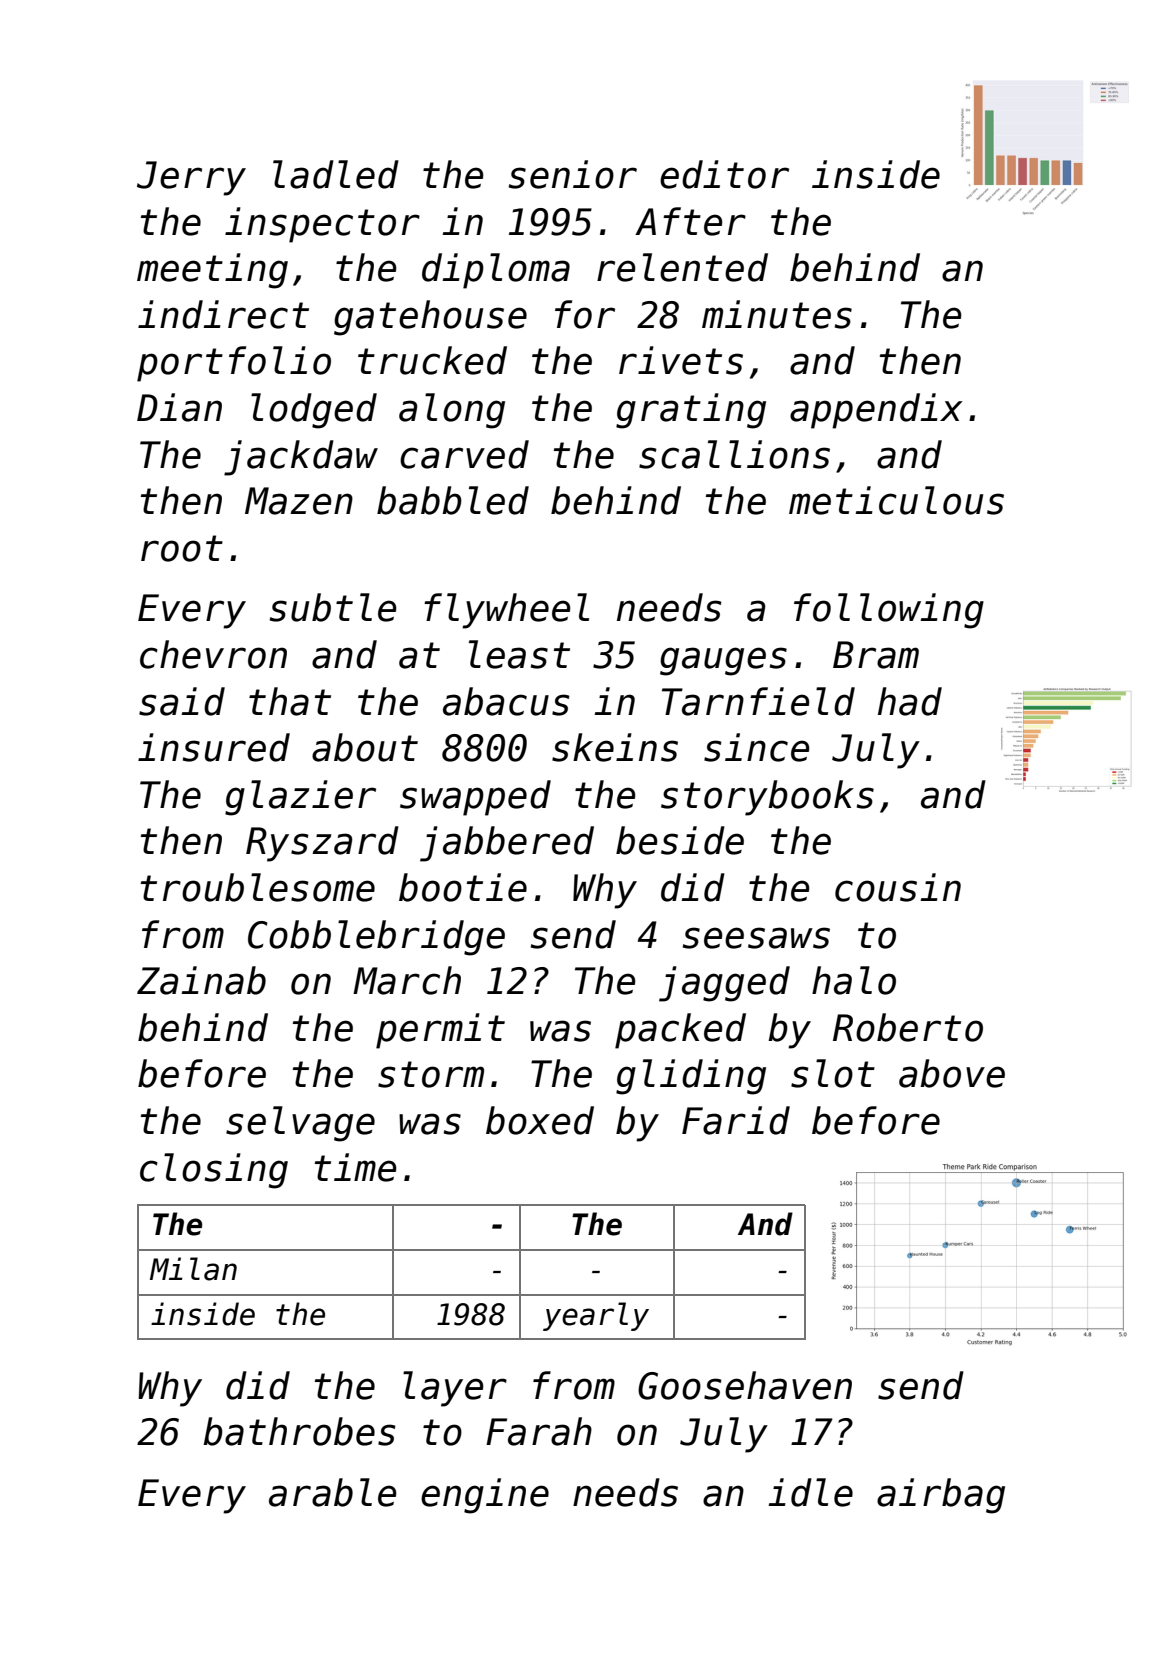 Image resolution: width=1165 pixels, height=1654 pixels. What do you see at coordinates (214, 747) in the page?
I see `insured` at bounding box center [214, 747].
